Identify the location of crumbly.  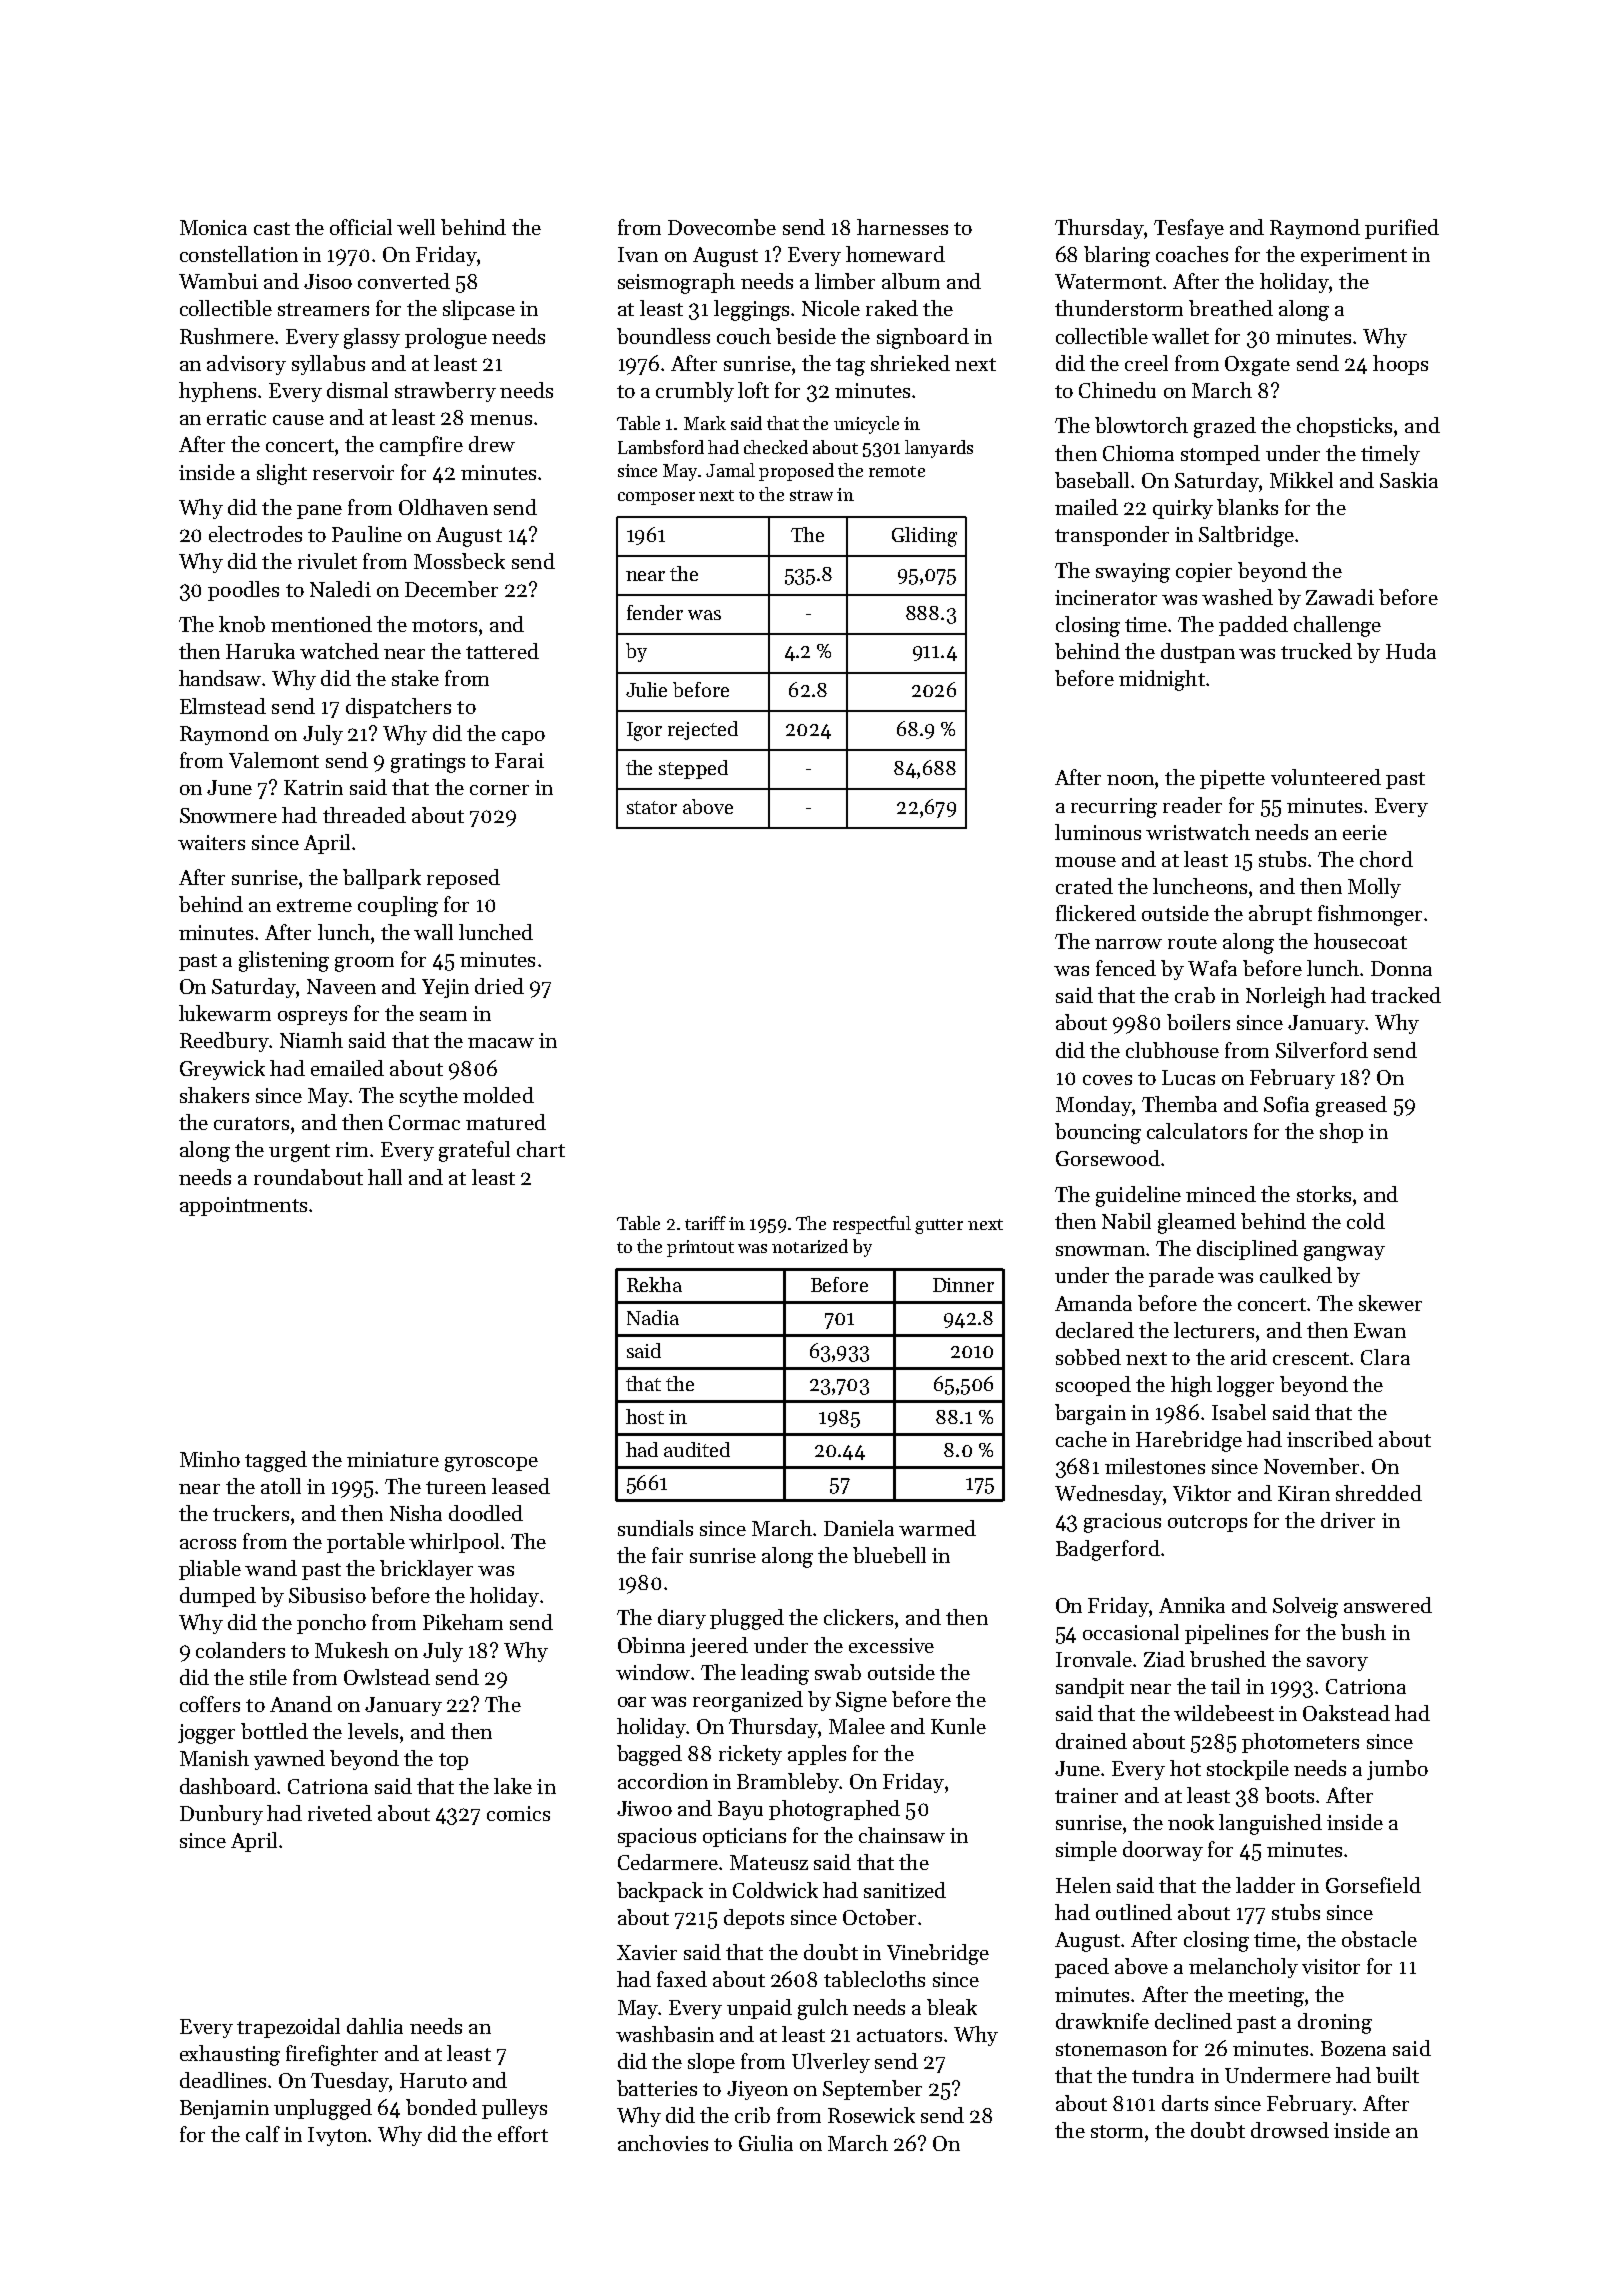
(695, 392).
